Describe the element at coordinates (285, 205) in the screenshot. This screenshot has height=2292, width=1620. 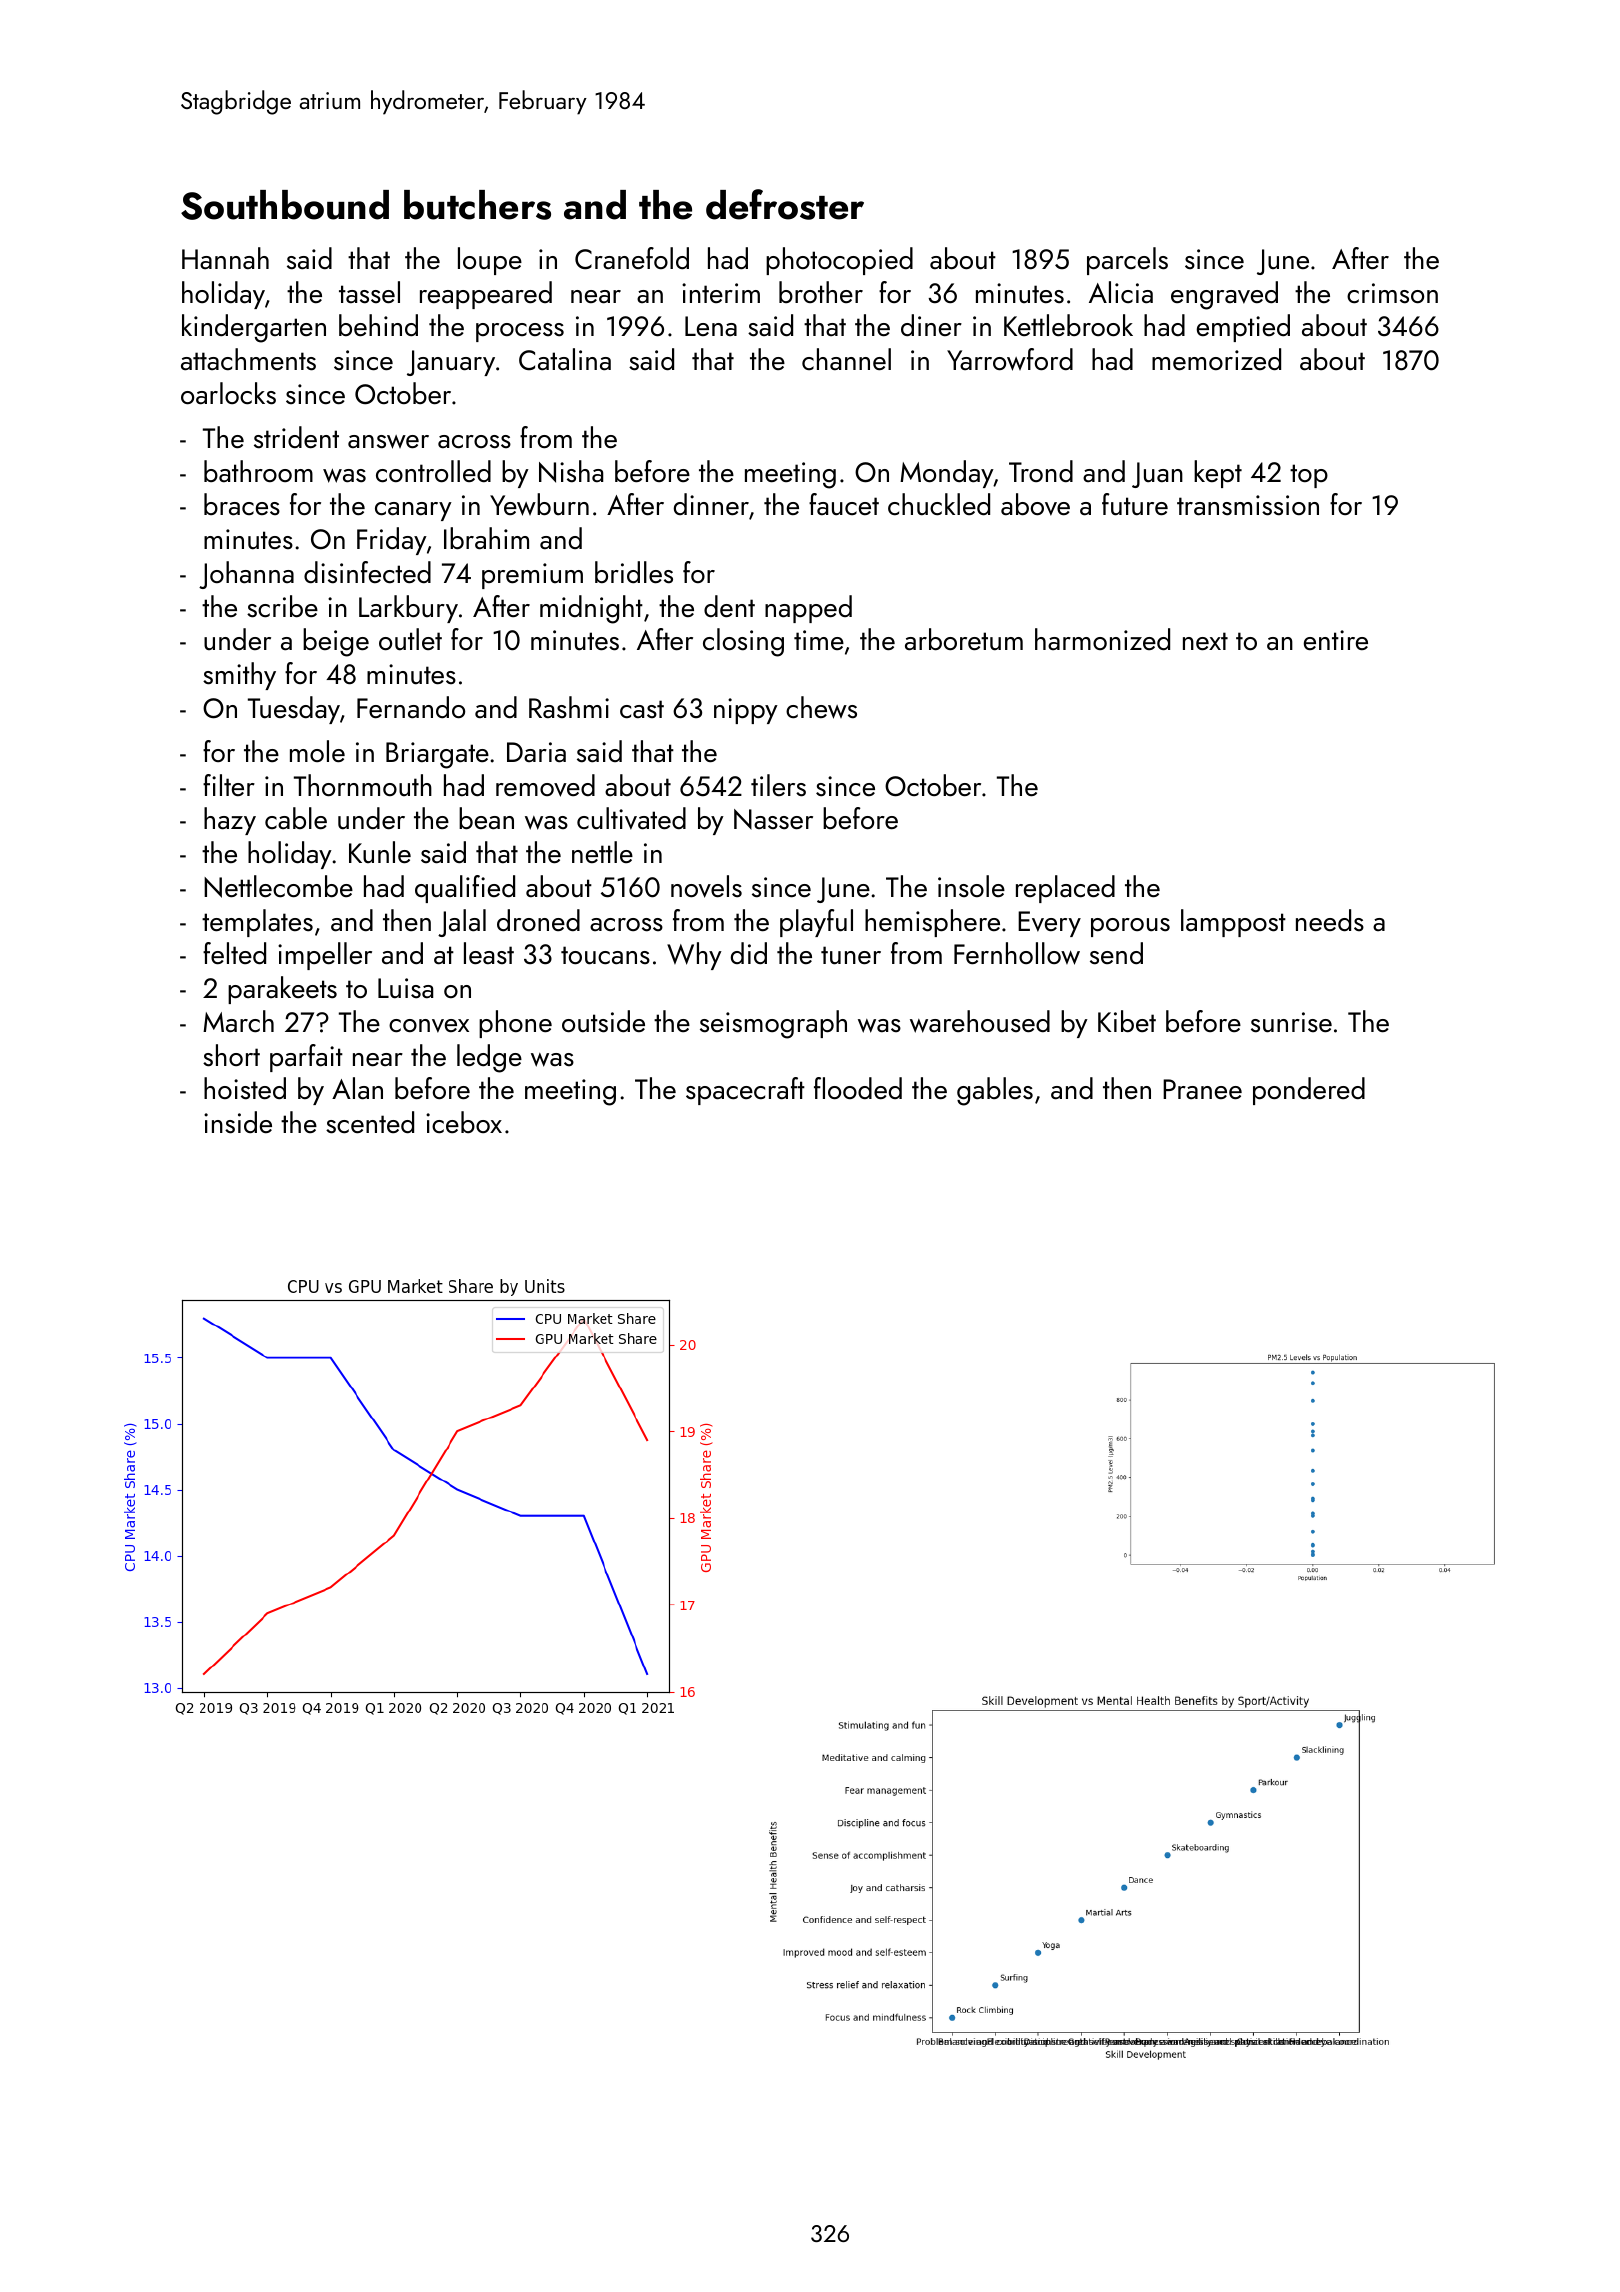
I see `Southbound` at that location.
